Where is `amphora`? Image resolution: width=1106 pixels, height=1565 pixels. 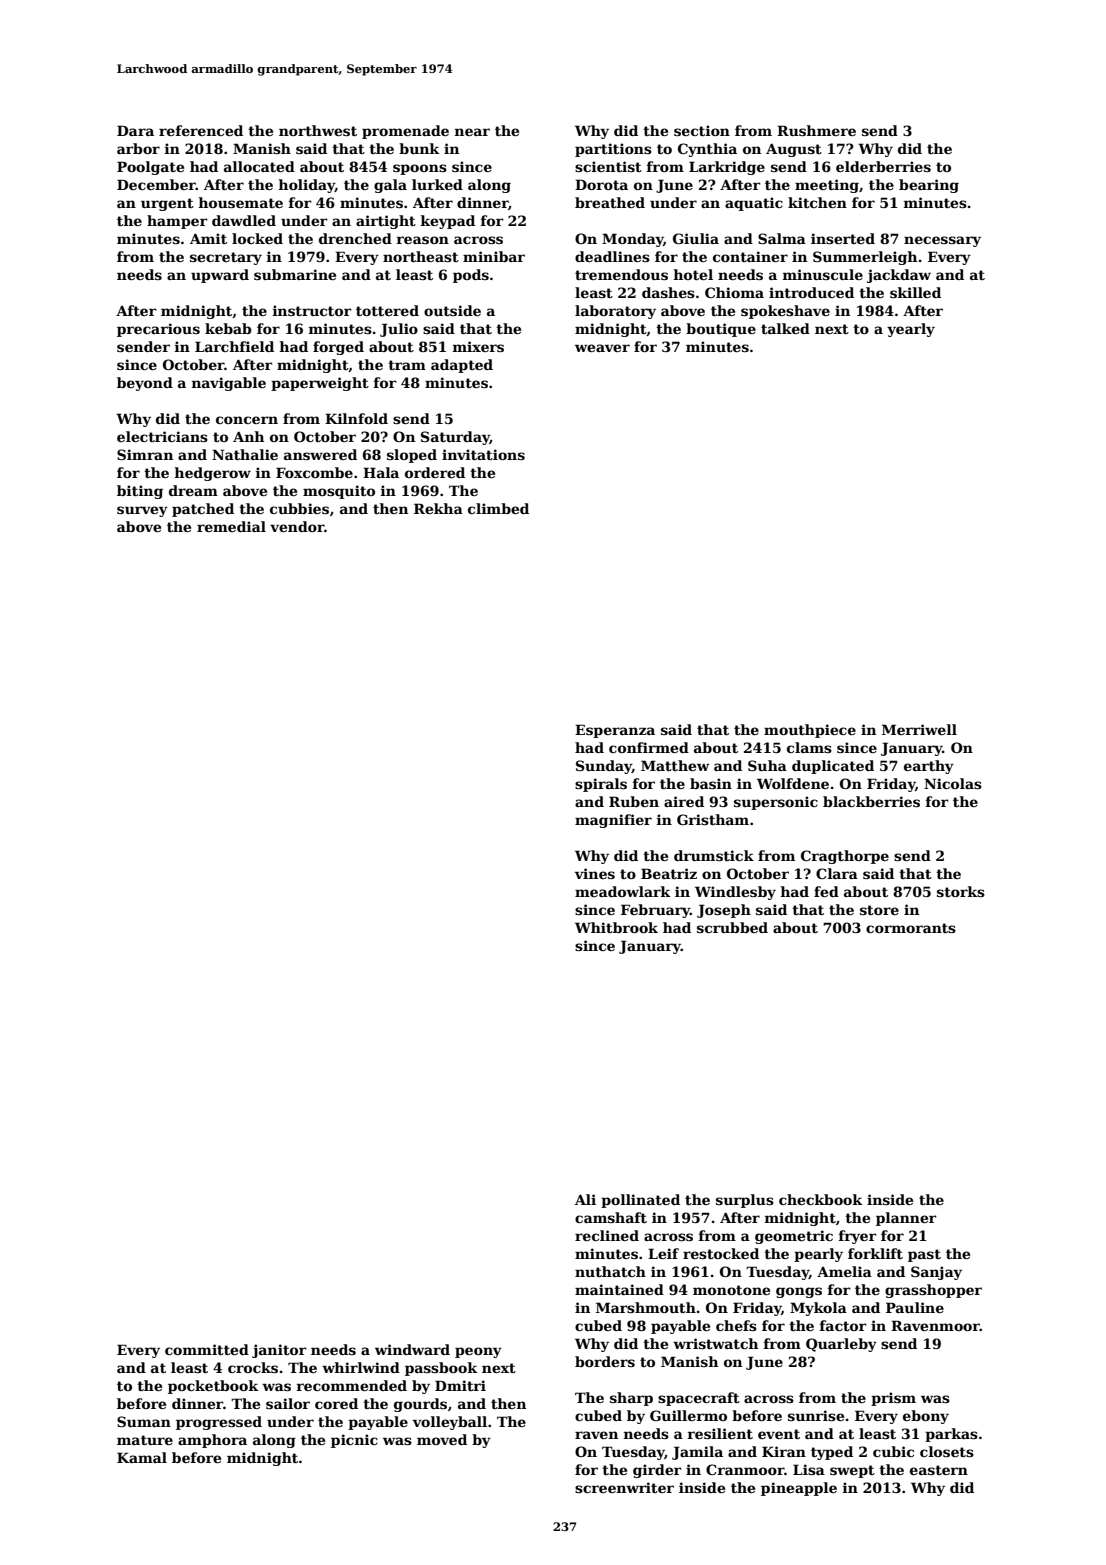 amphora is located at coordinates (212, 1441).
